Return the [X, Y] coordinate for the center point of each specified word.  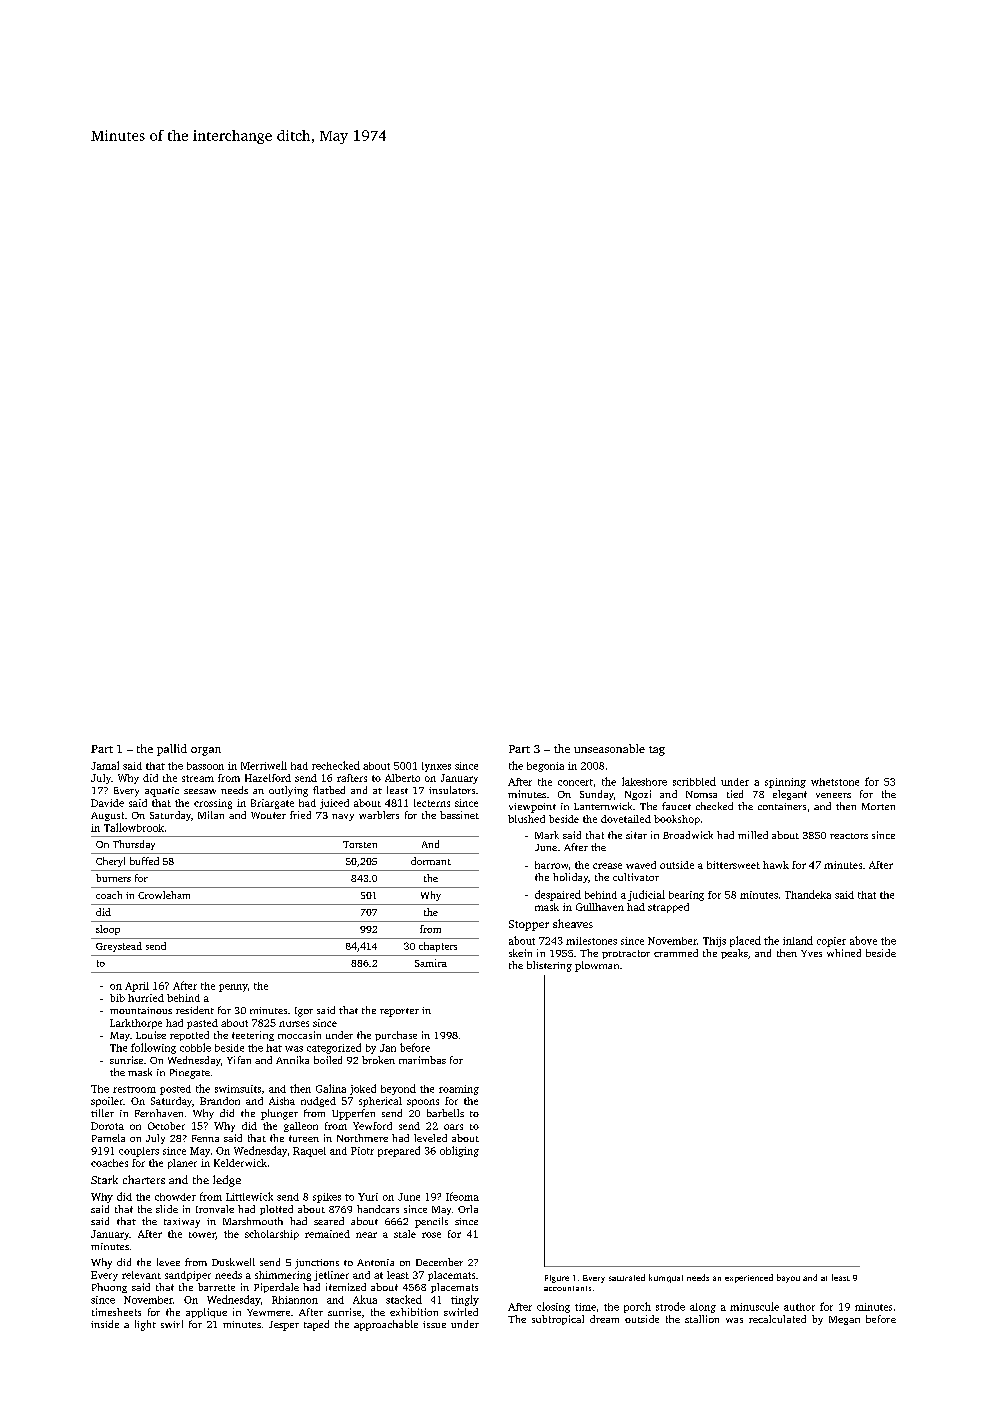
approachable [386, 1325]
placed [745, 941]
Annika [292, 1060]
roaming [459, 1090]
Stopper [529, 925]
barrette [216, 1287]
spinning [785, 783]
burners [113, 878]
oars [453, 1127]
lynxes [436, 767]
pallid [172, 750]
